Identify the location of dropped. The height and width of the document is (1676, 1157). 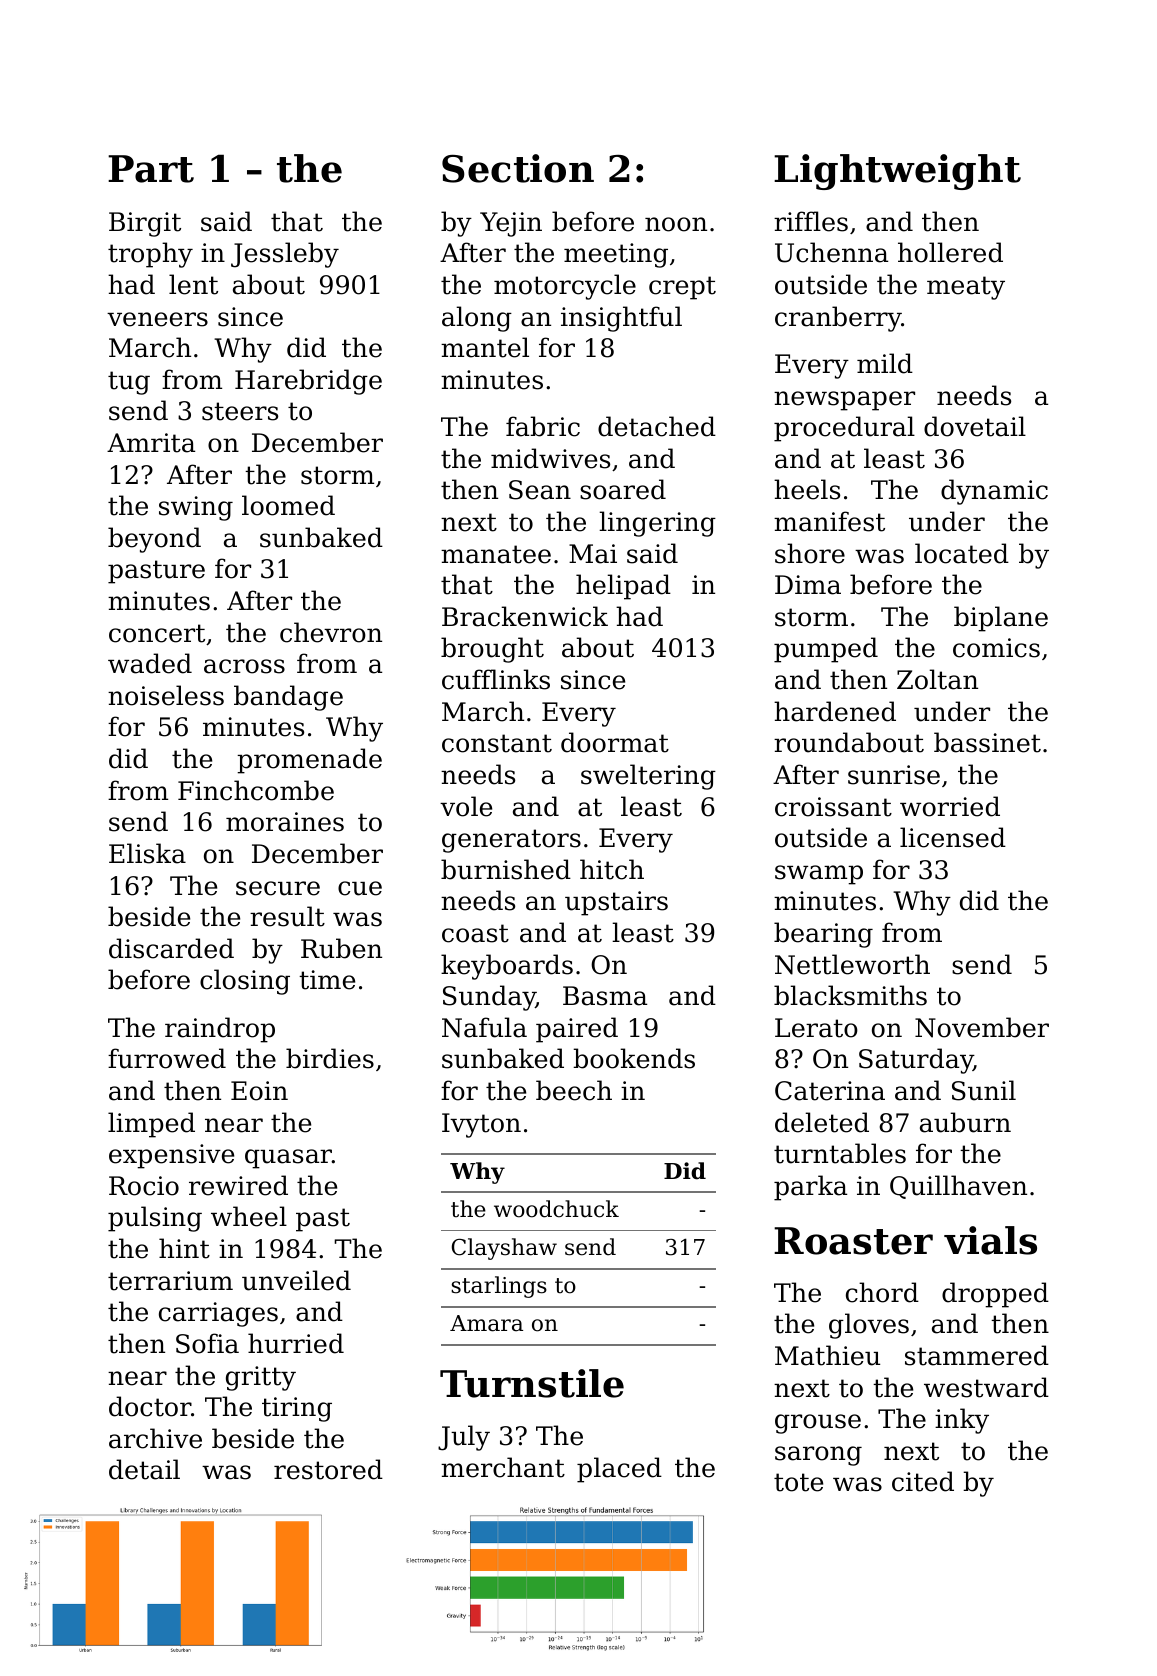
(995, 1295).
